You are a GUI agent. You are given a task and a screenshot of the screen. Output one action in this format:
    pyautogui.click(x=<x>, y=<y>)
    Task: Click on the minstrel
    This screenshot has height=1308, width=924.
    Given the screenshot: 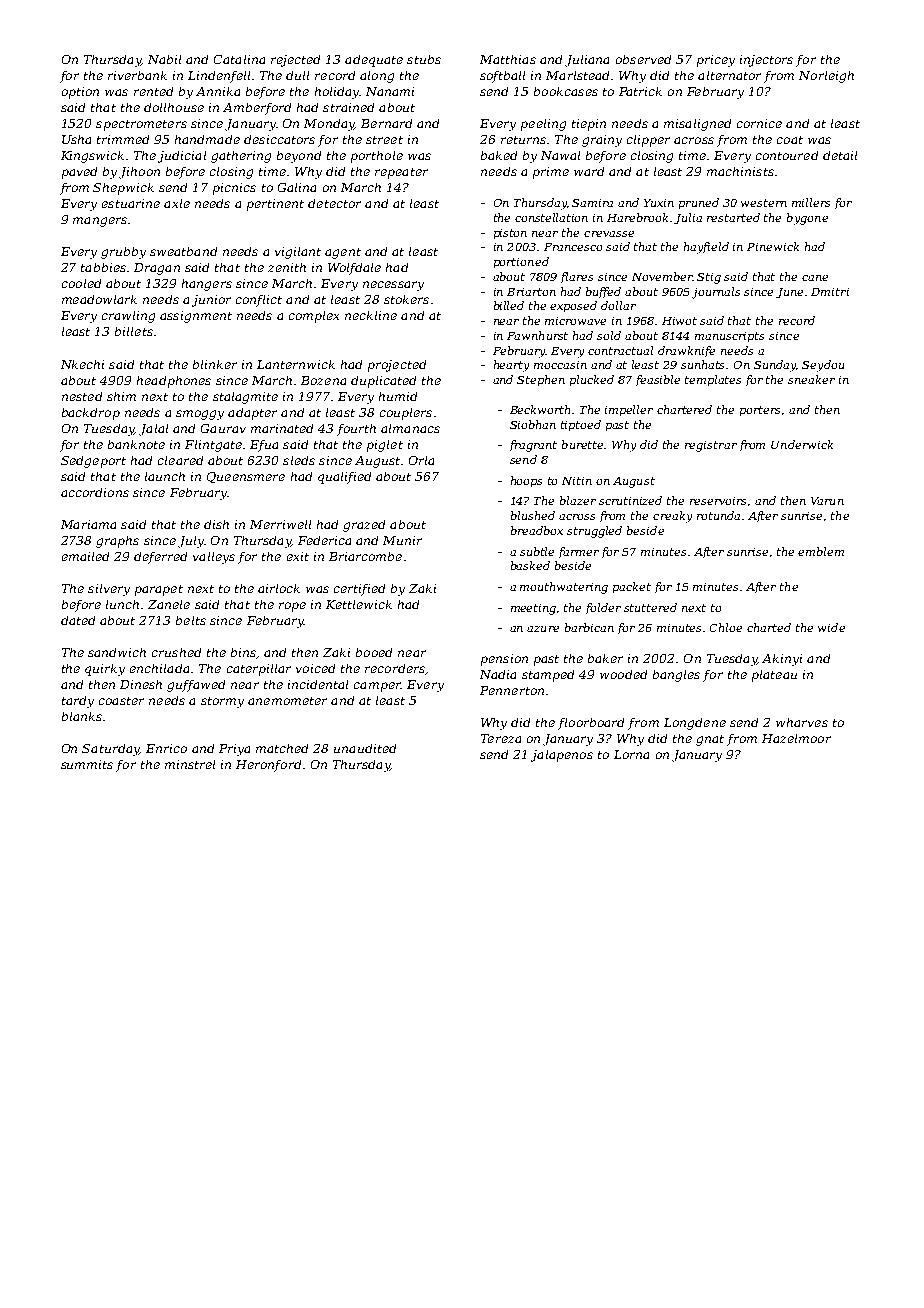 What is the action you would take?
    pyautogui.click(x=190, y=764)
